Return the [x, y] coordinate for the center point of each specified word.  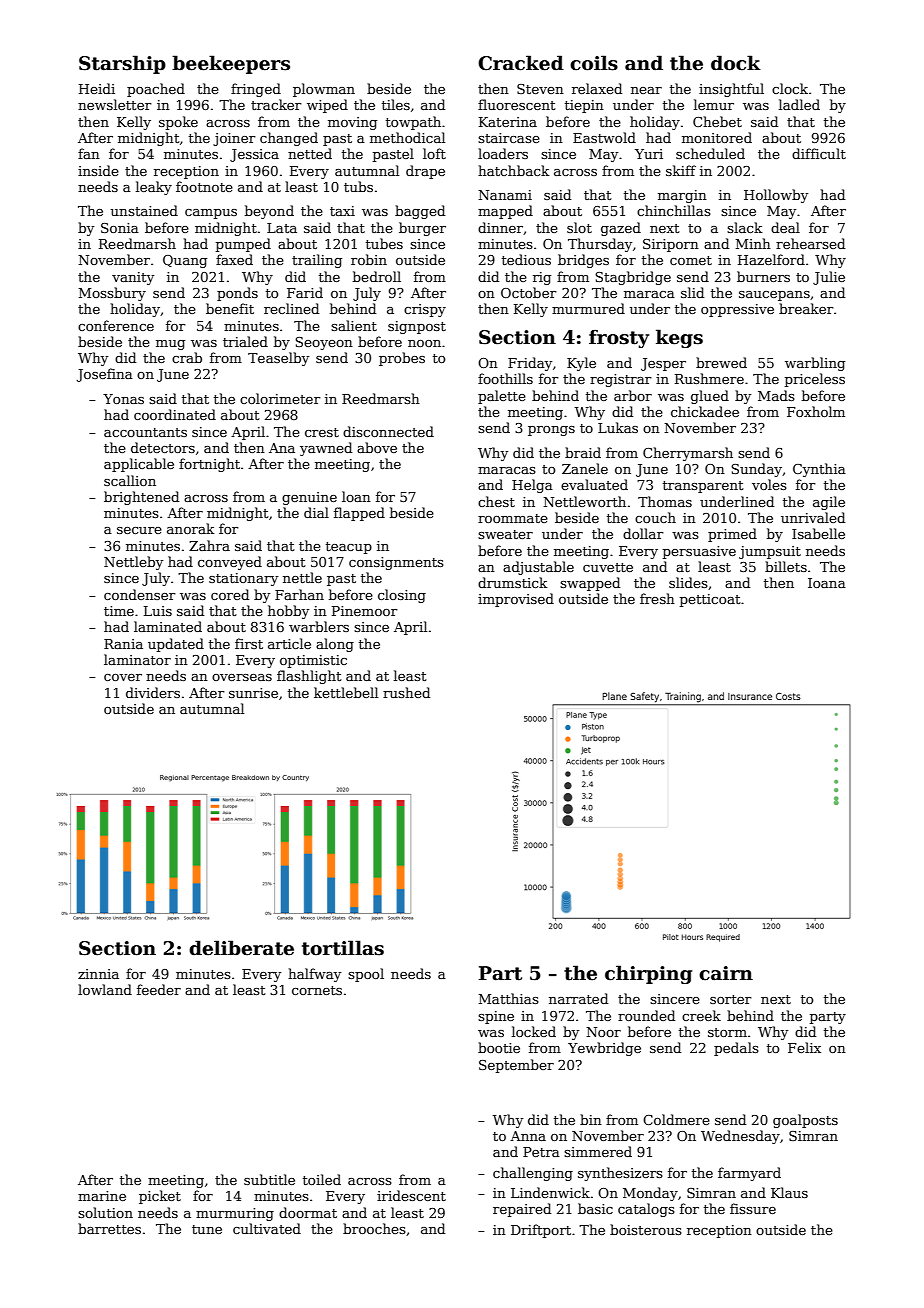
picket [160, 1197]
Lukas [618, 427]
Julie [829, 278]
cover [123, 677]
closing [402, 596]
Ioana [827, 583]
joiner [234, 139]
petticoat [710, 600]
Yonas [123, 399]
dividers [153, 692]
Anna [528, 1136]
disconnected [388, 431]
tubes [384, 243]
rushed [406, 692]
